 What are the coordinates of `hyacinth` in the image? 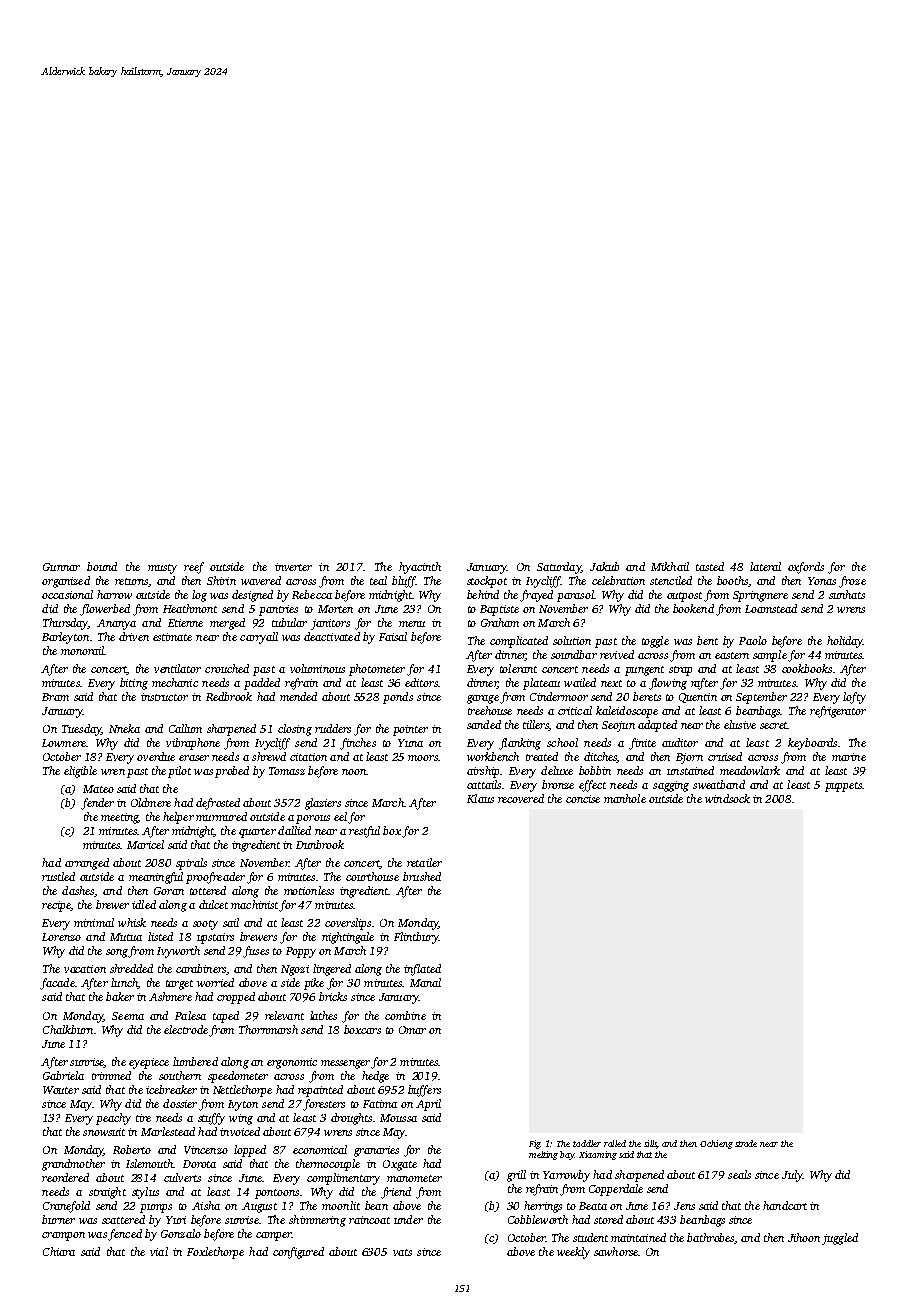 It's located at (420, 568).
